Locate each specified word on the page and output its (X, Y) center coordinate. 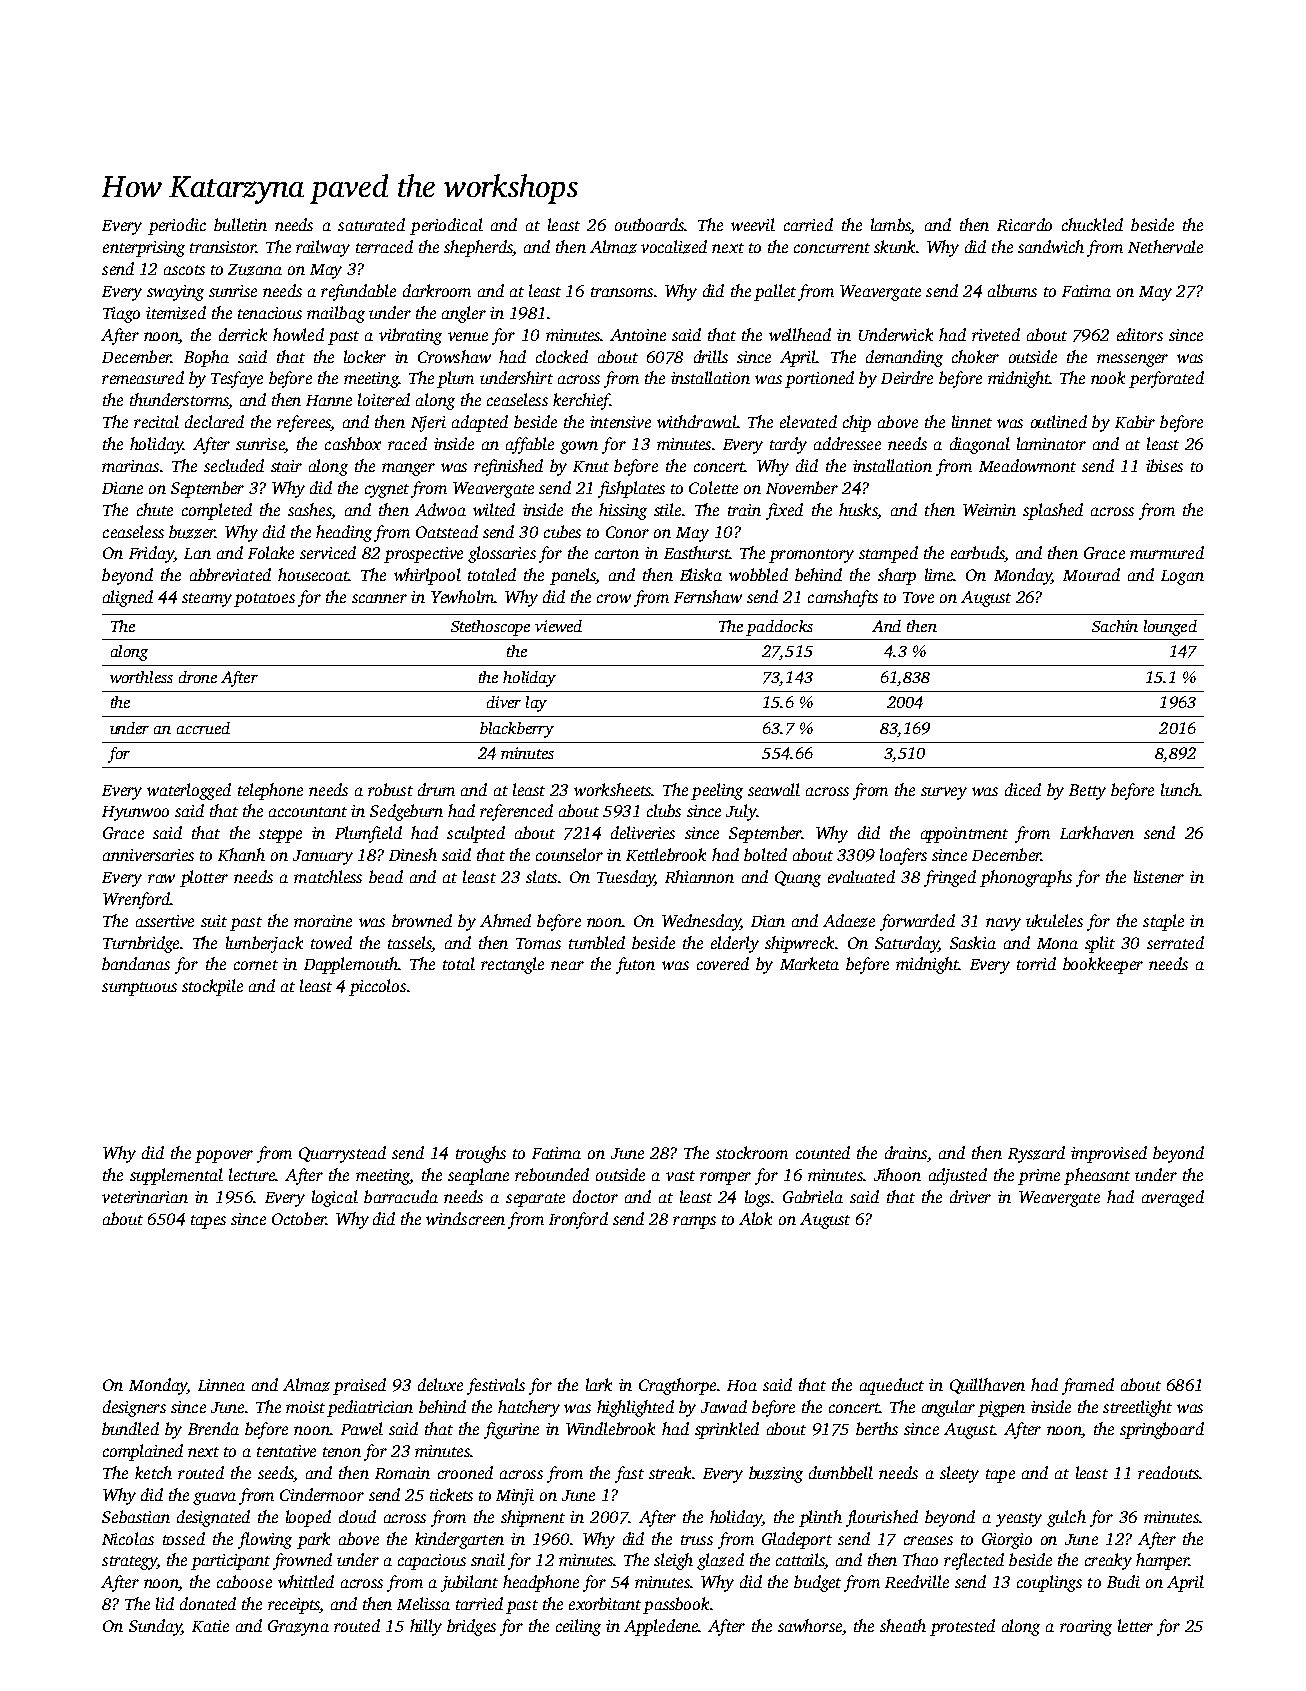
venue (468, 336)
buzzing (776, 1474)
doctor (595, 1196)
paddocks (779, 628)
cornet (256, 965)
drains (906, 1152)
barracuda (401, 1196)
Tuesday (625, 878)
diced (1023, 789)
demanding (904, 358)
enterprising (144, 249)
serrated (1175, 942)
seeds (275, 1472)
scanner (379, 598)
